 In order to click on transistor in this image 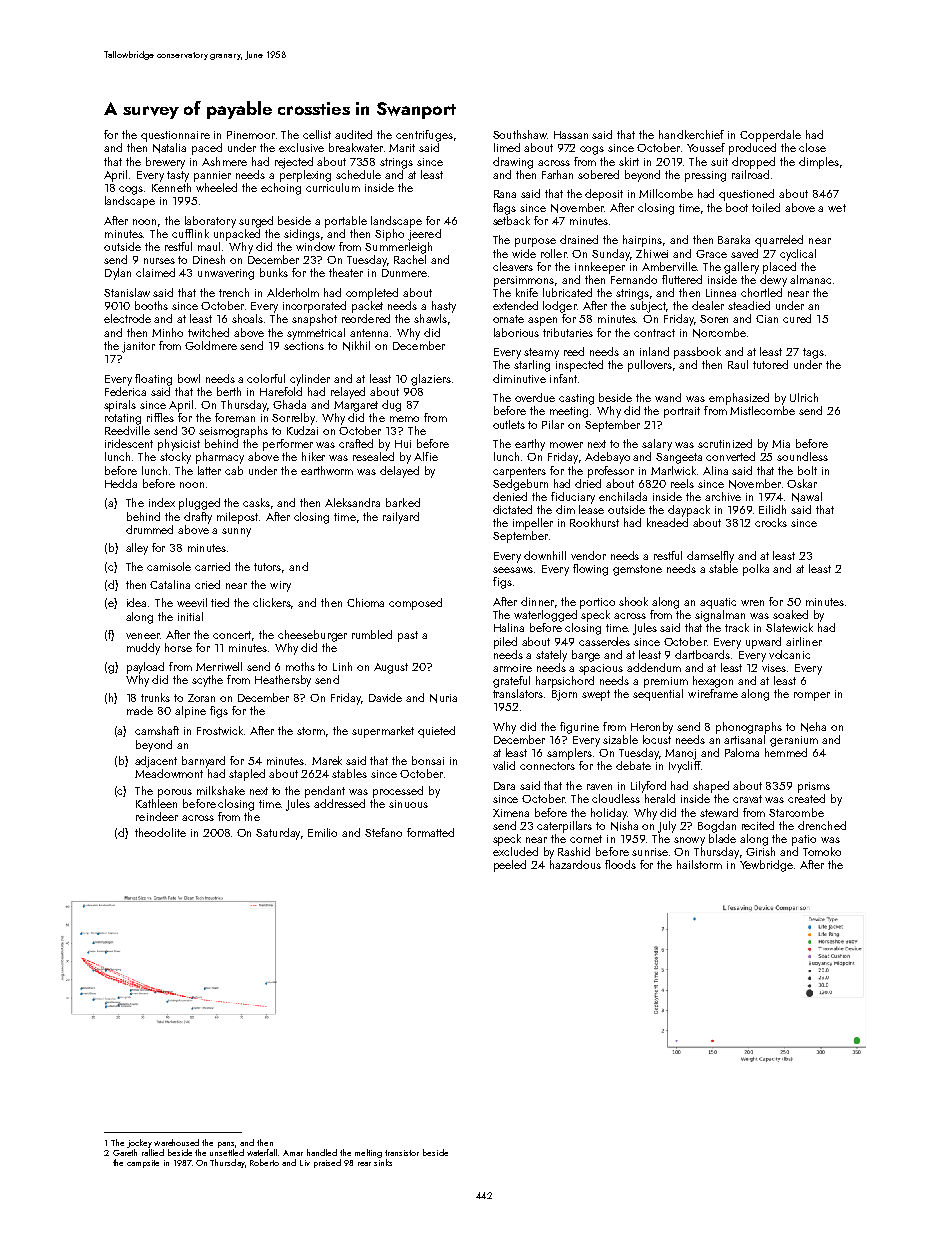, I will do `click(402, 1153)`.
